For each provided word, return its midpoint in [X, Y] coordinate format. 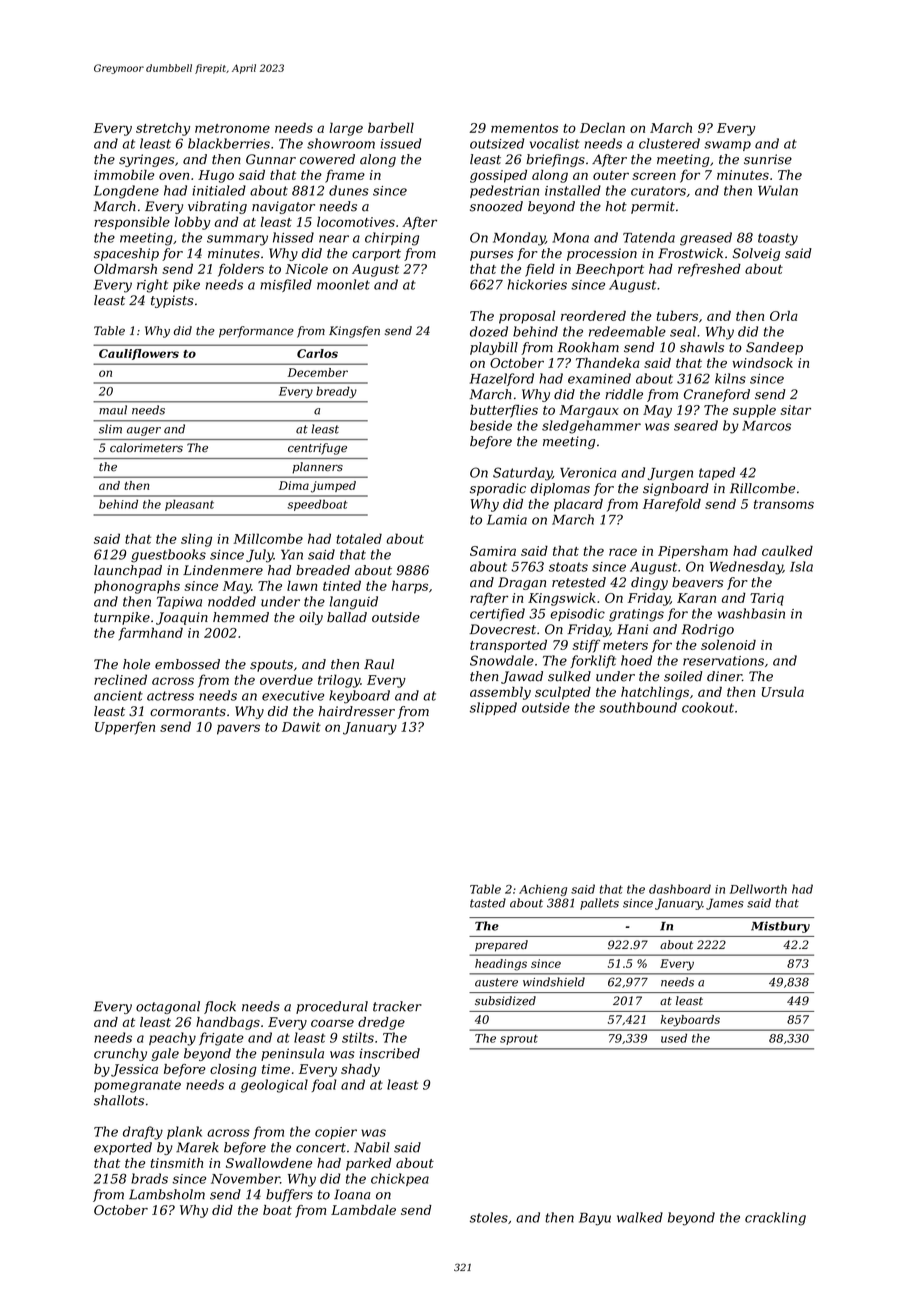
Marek [197, 1147]
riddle [624, 394]
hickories [537, 284]
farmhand [150, 634]
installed [573, 190]
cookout [708, 707]
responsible [132, 223]
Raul [379, 664]
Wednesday [746, 568]
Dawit [301, 727]
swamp [727, 146]
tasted [488, 903]
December [317, 372]
